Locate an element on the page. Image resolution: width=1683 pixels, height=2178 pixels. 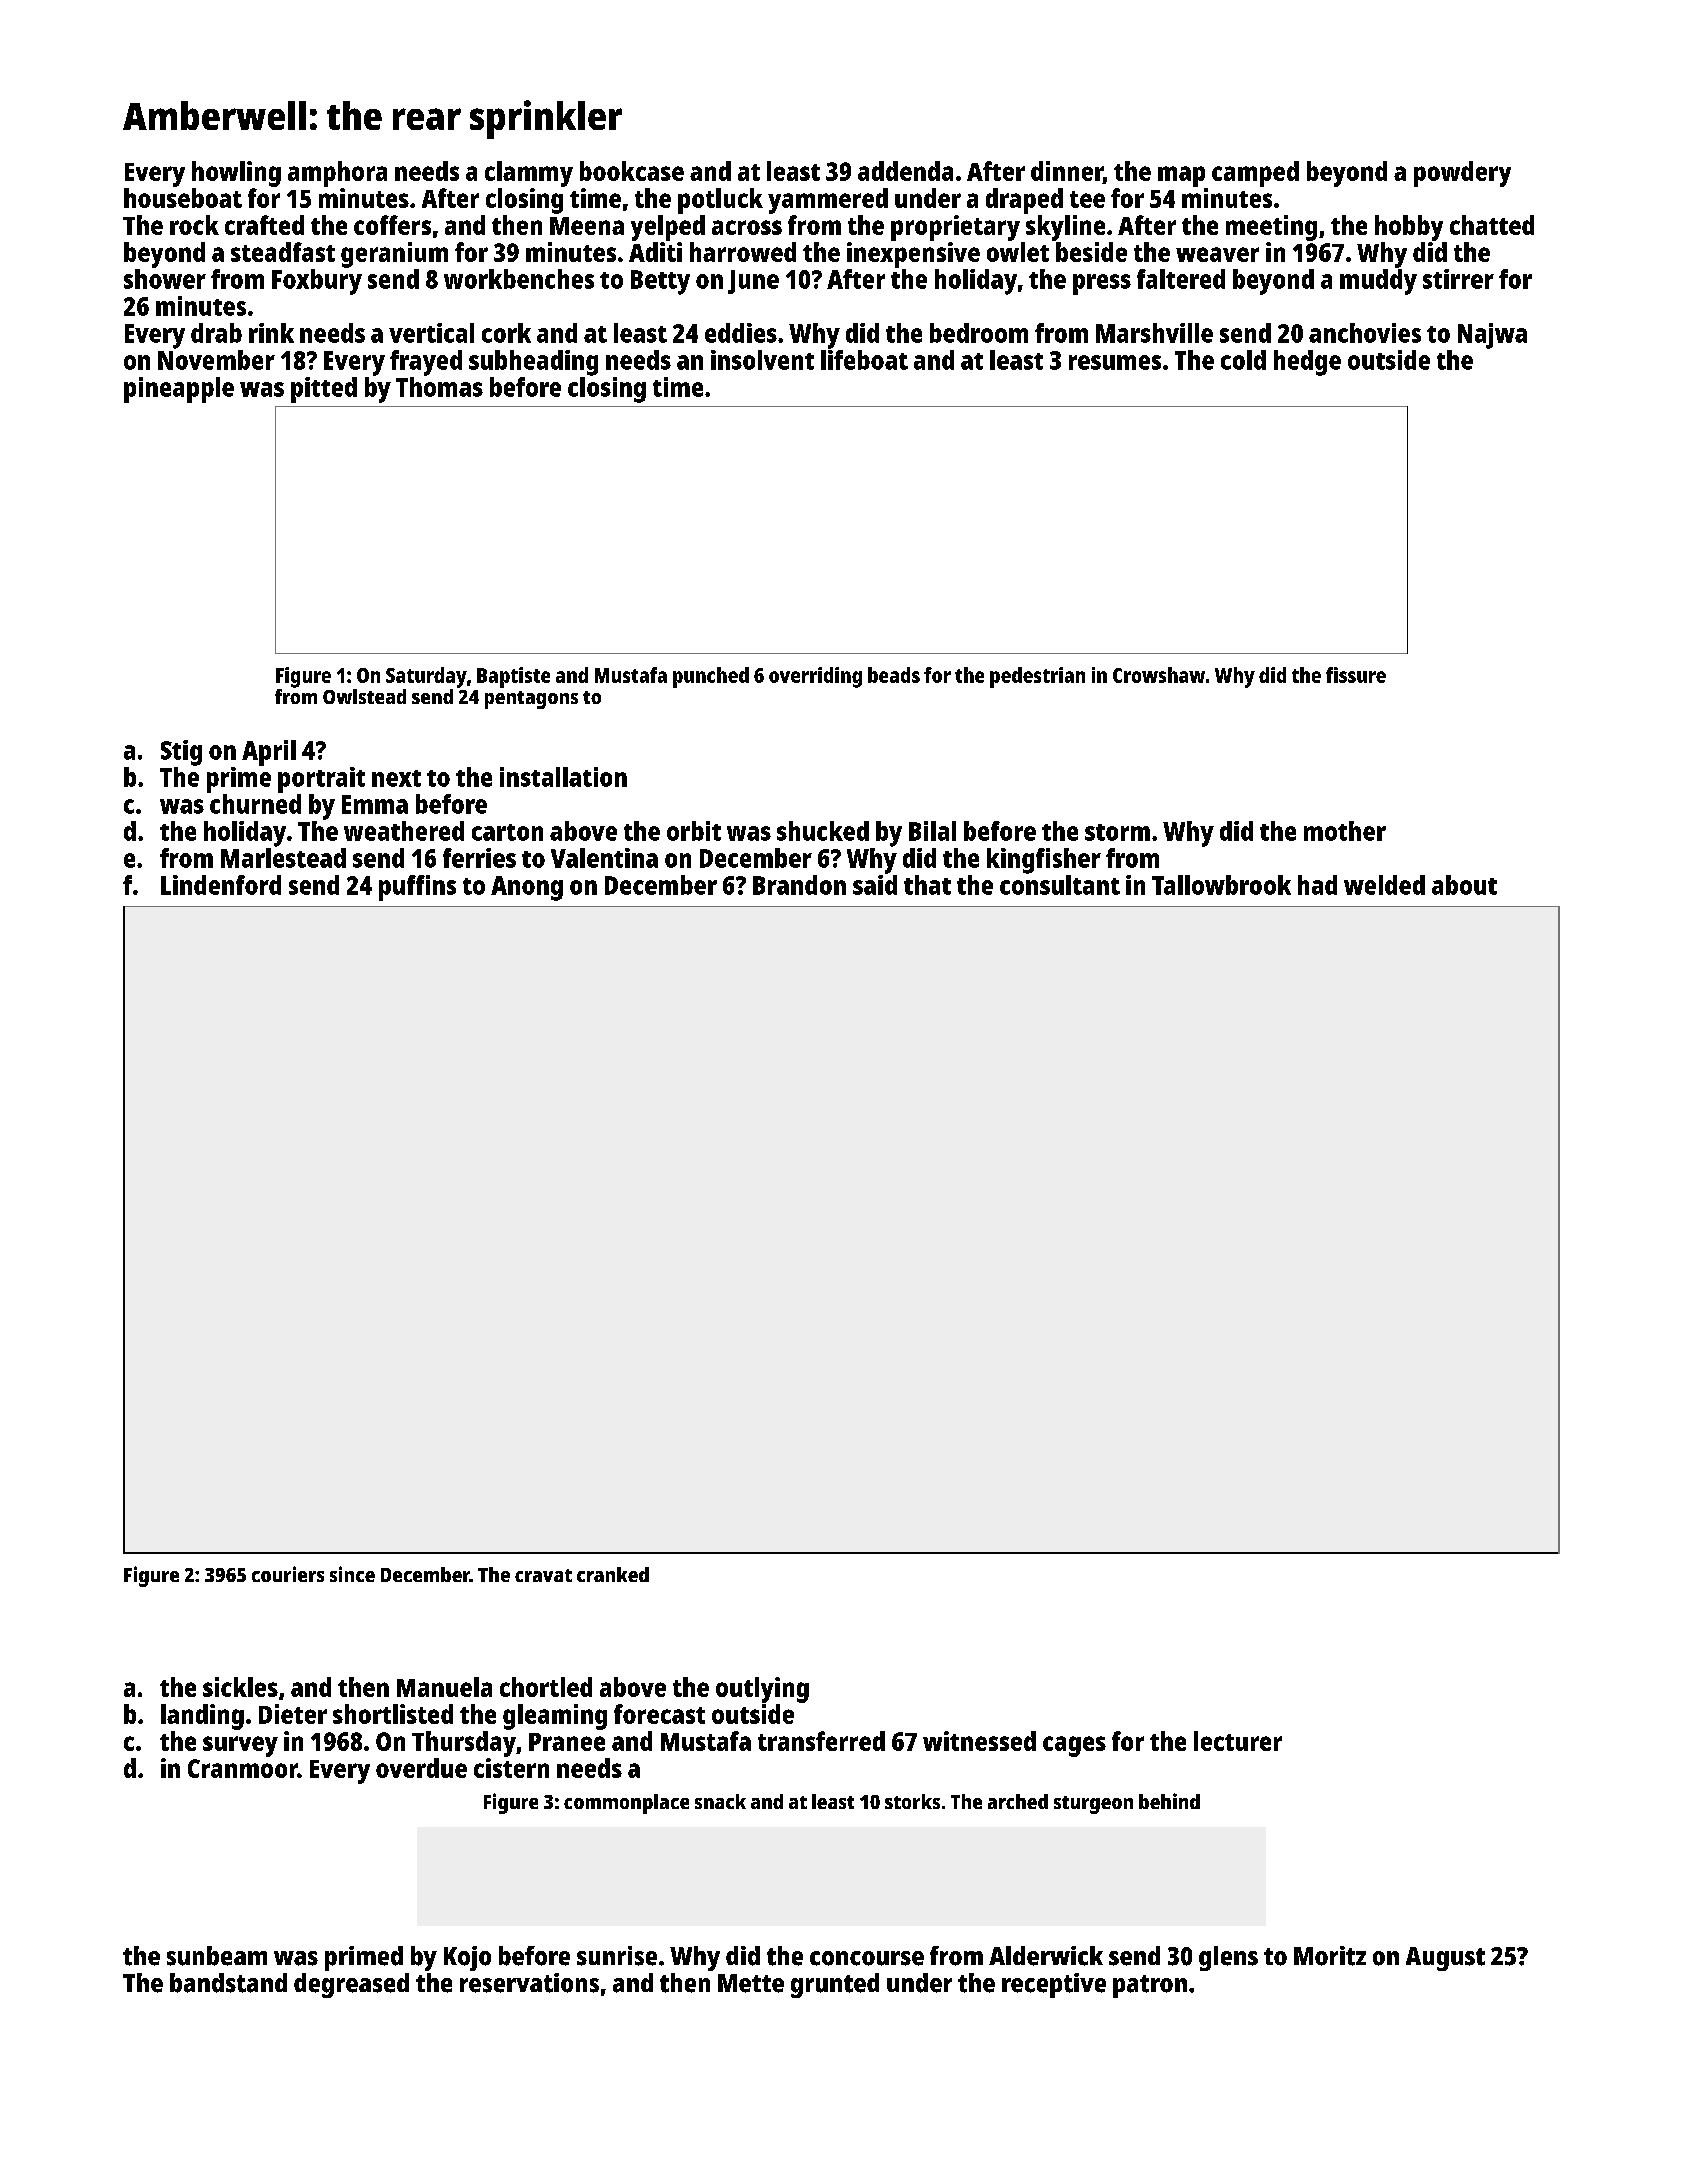
June is located at coordinates (753, 282).
